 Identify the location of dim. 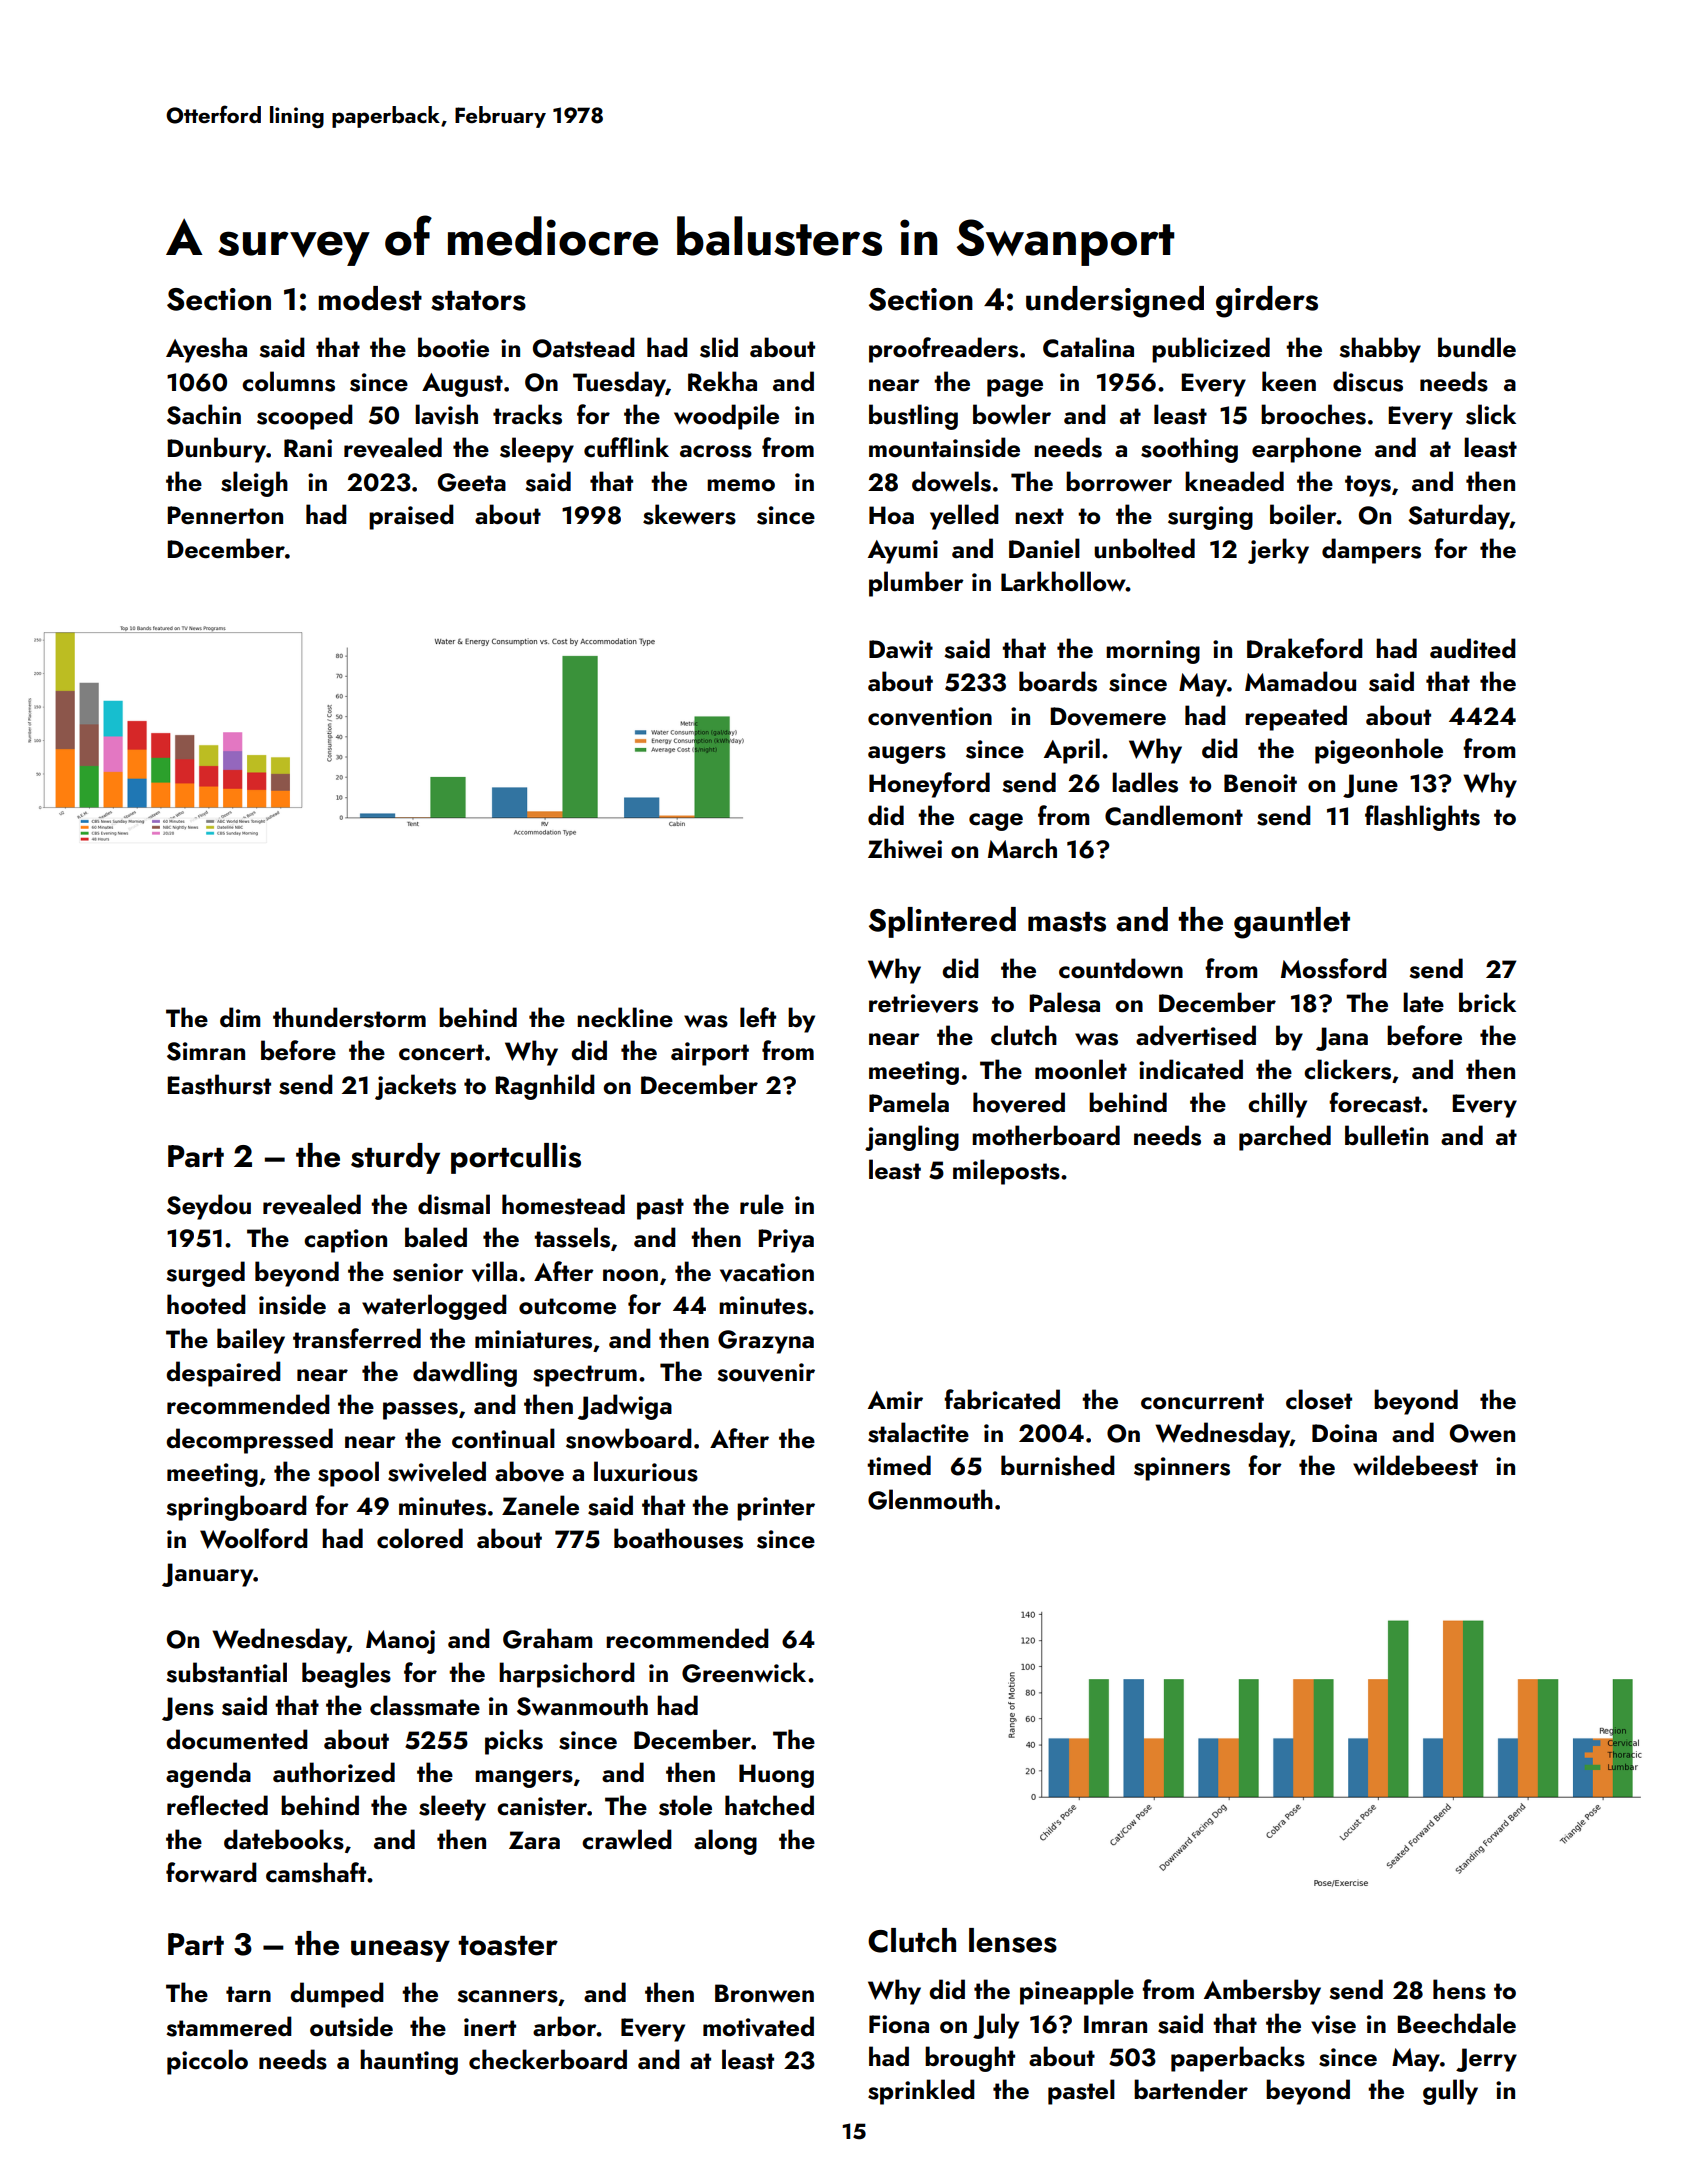
(240, 1017).
